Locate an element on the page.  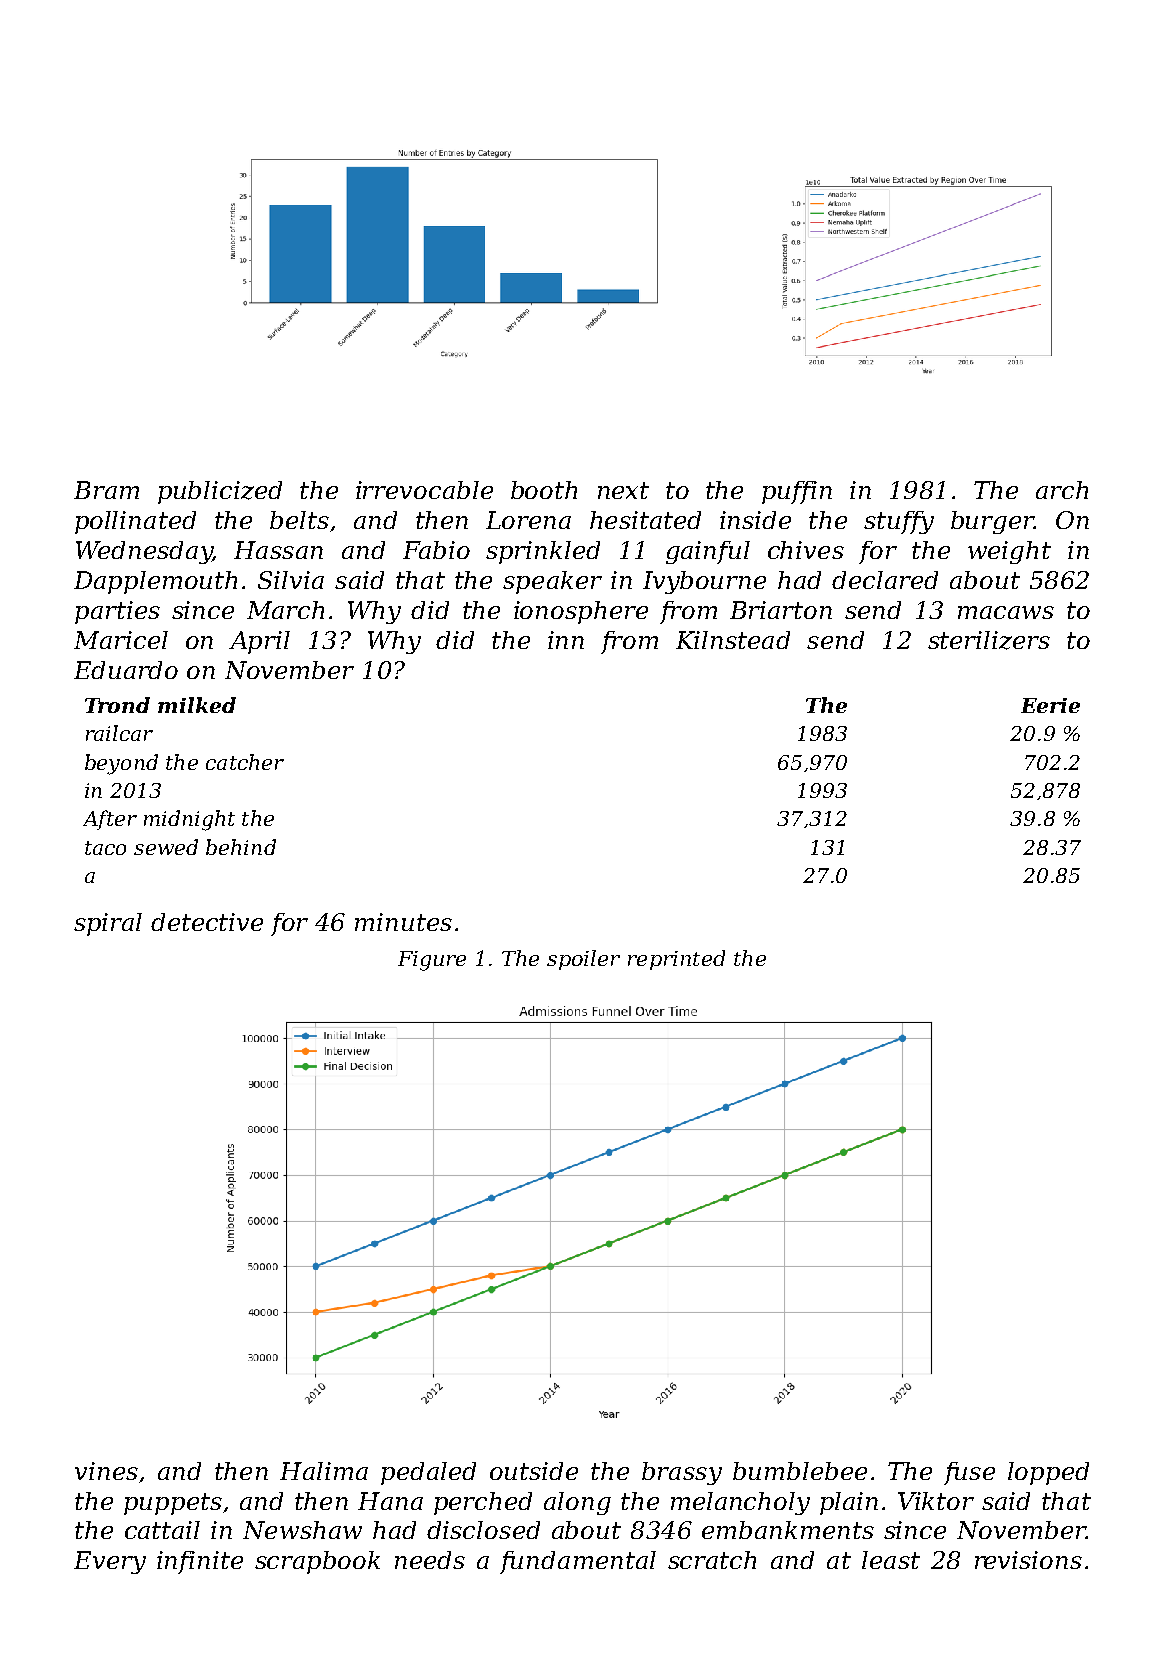
detective is located at coordinates (207, 922).
